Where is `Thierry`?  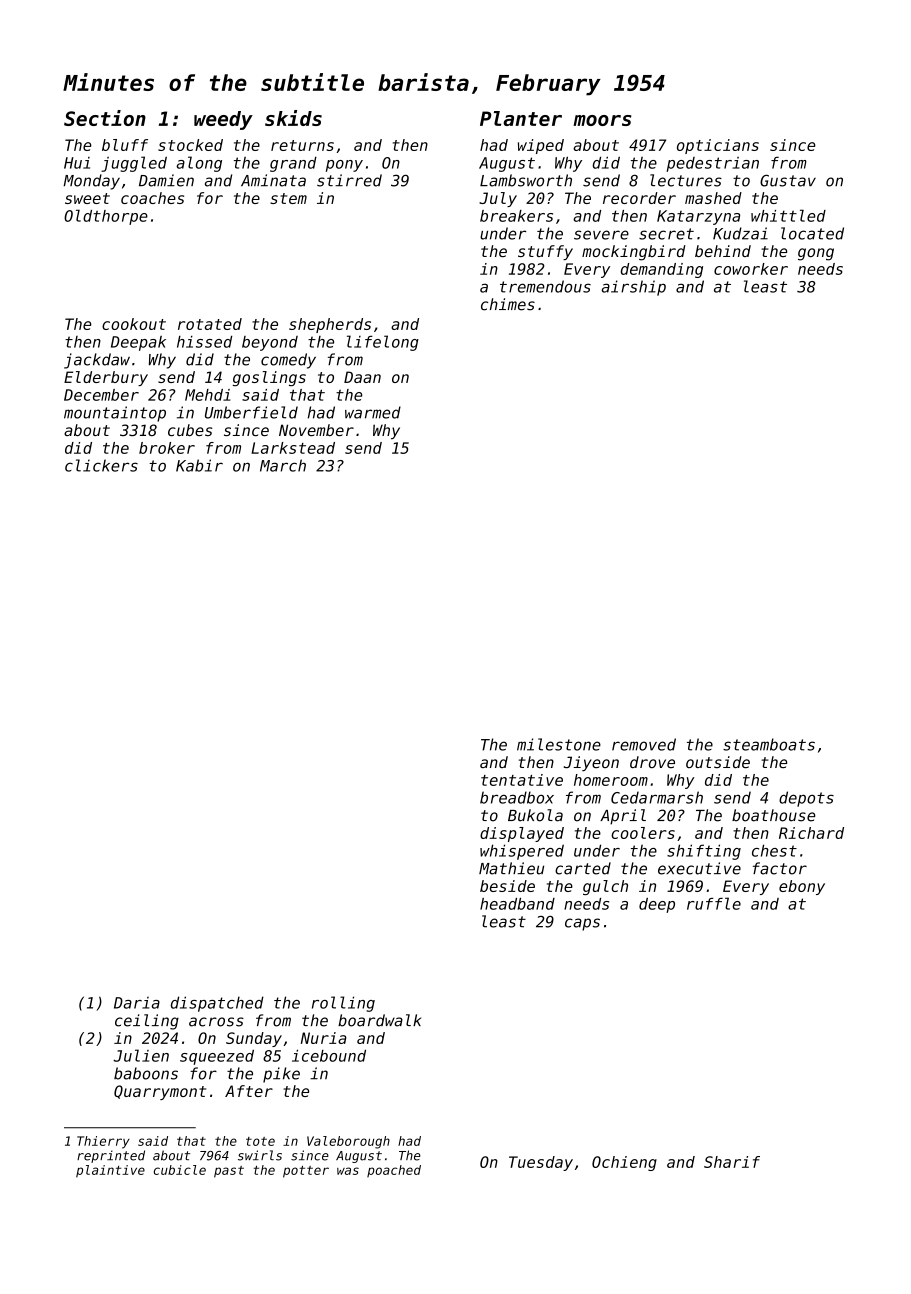 Thierry is located at coordinates (103, 1142).
